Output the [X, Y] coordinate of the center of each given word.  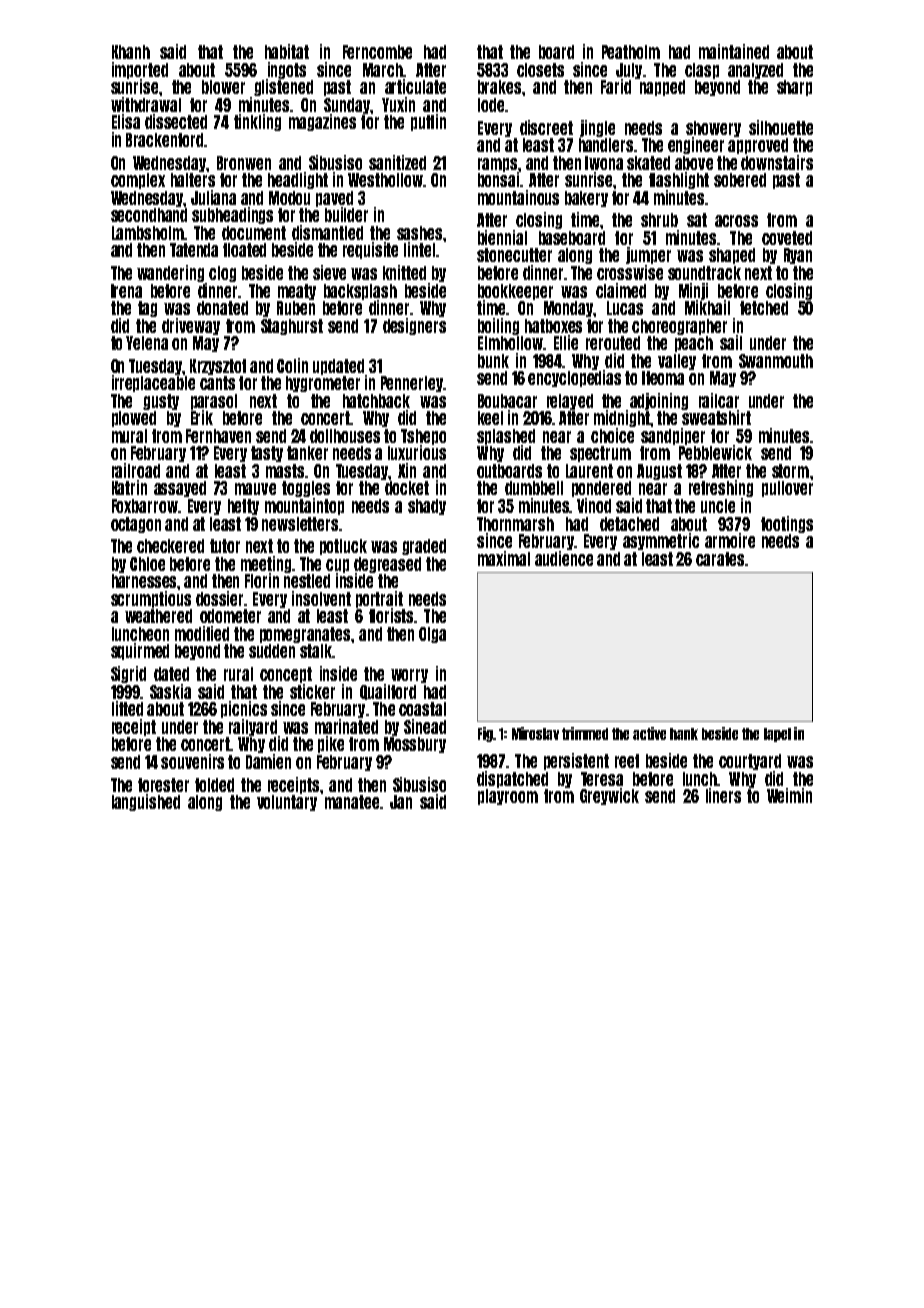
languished [146, 802]
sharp [794, 88]
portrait [379, 599]
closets [540, 70]
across [736, 221]
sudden [272, 651]
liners [723, 795]
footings [787, 524]
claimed [621, 290]
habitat [287, 51]
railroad [136, 470]
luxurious [417, 452]
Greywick [609, 796]
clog [222, 274]
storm [790, 471]
